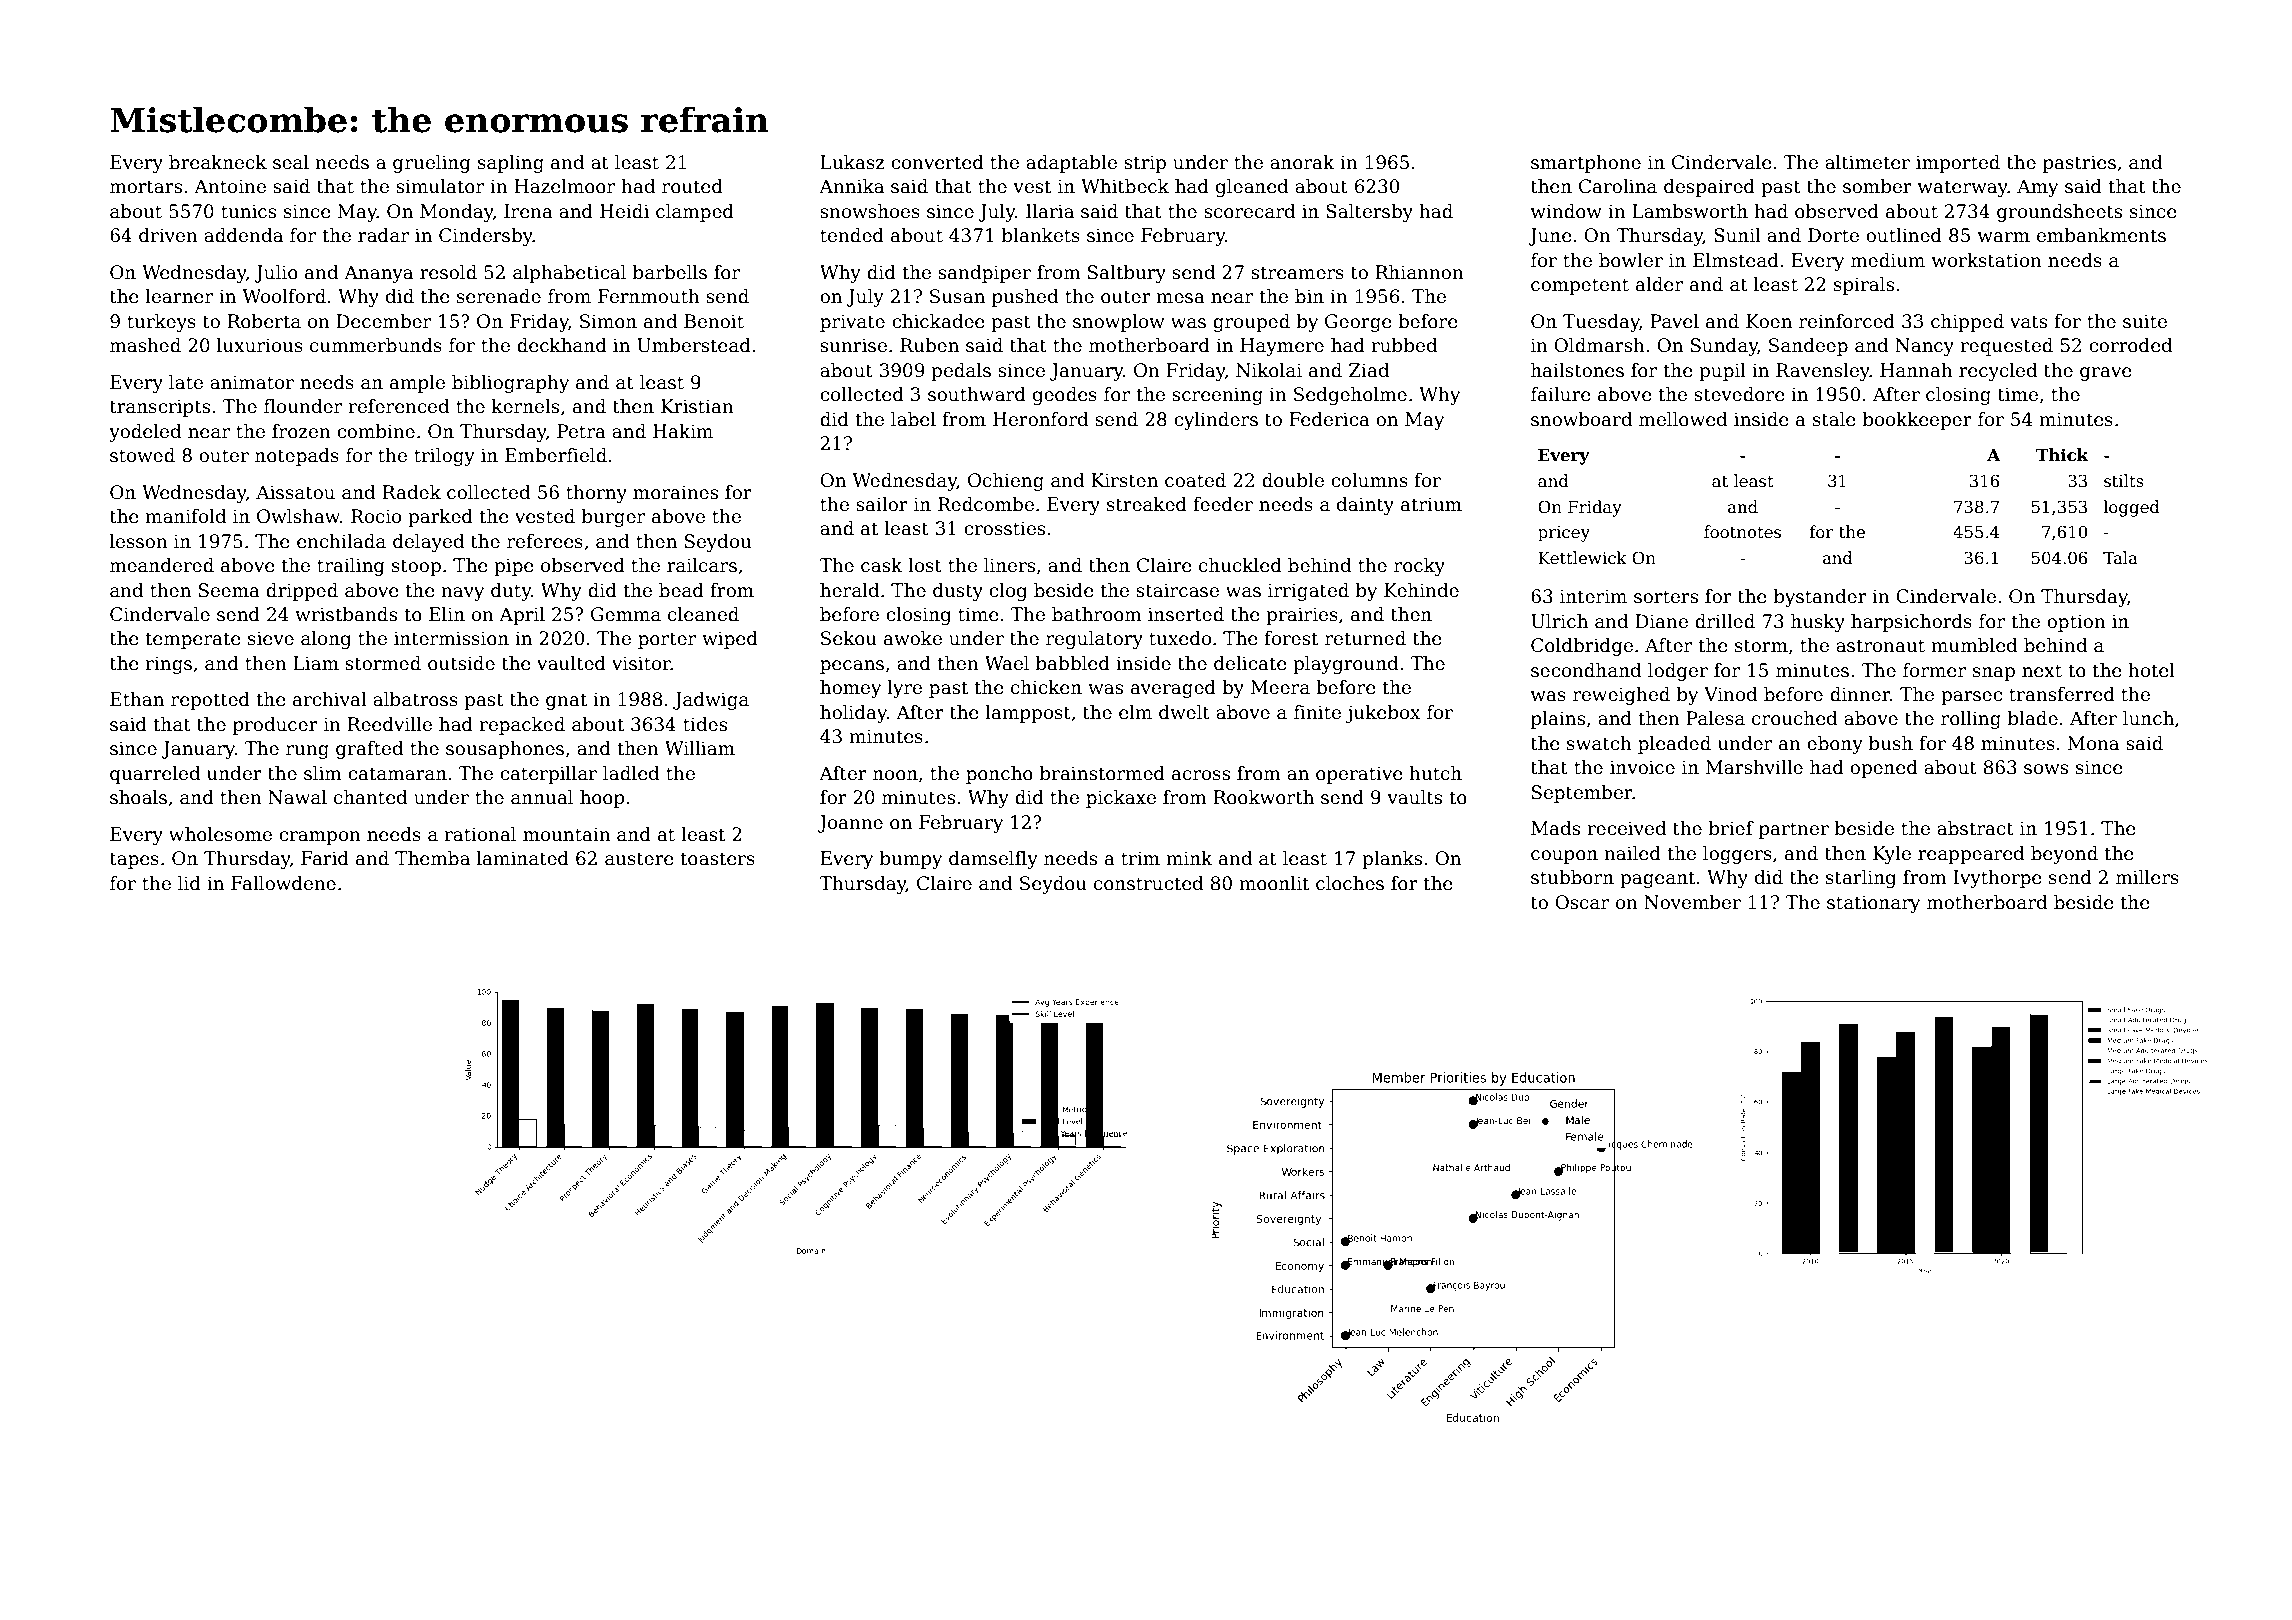 The width and height of the image is (2292, 1620). I want to click on bystander, so click(1820, 598).
